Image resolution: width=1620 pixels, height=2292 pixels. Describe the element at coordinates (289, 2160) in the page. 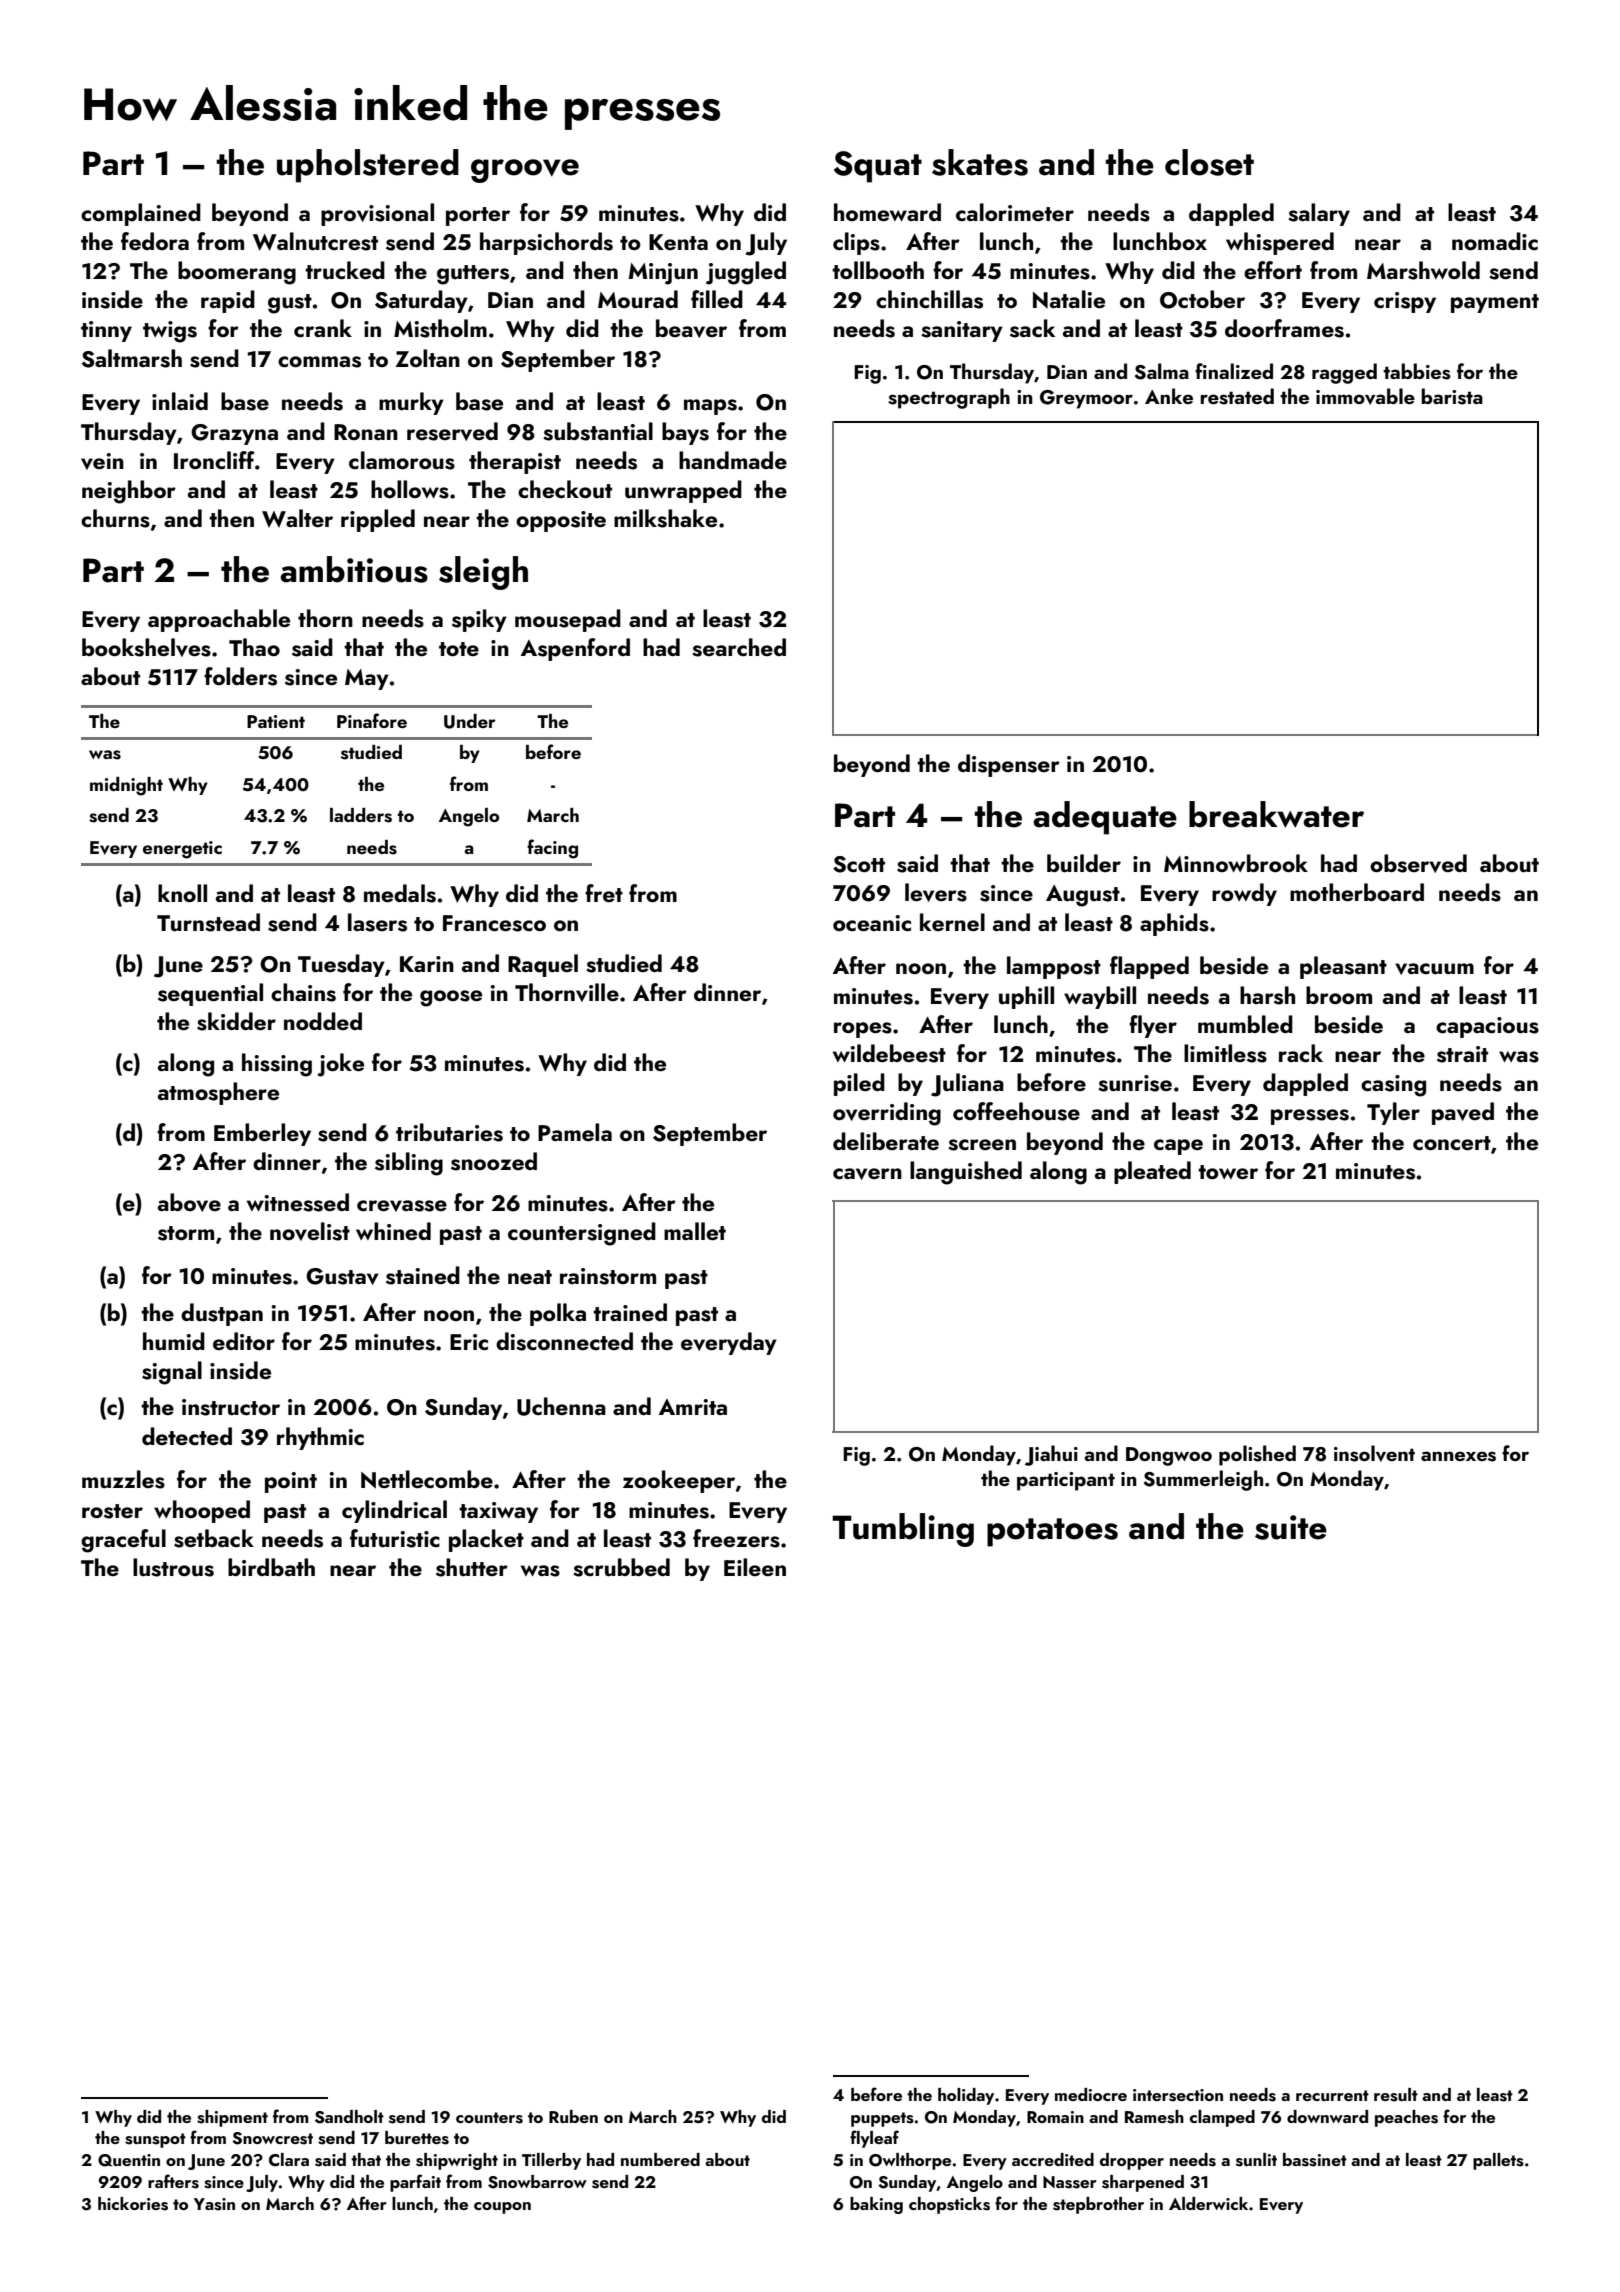

I see `Clara` at that location.
